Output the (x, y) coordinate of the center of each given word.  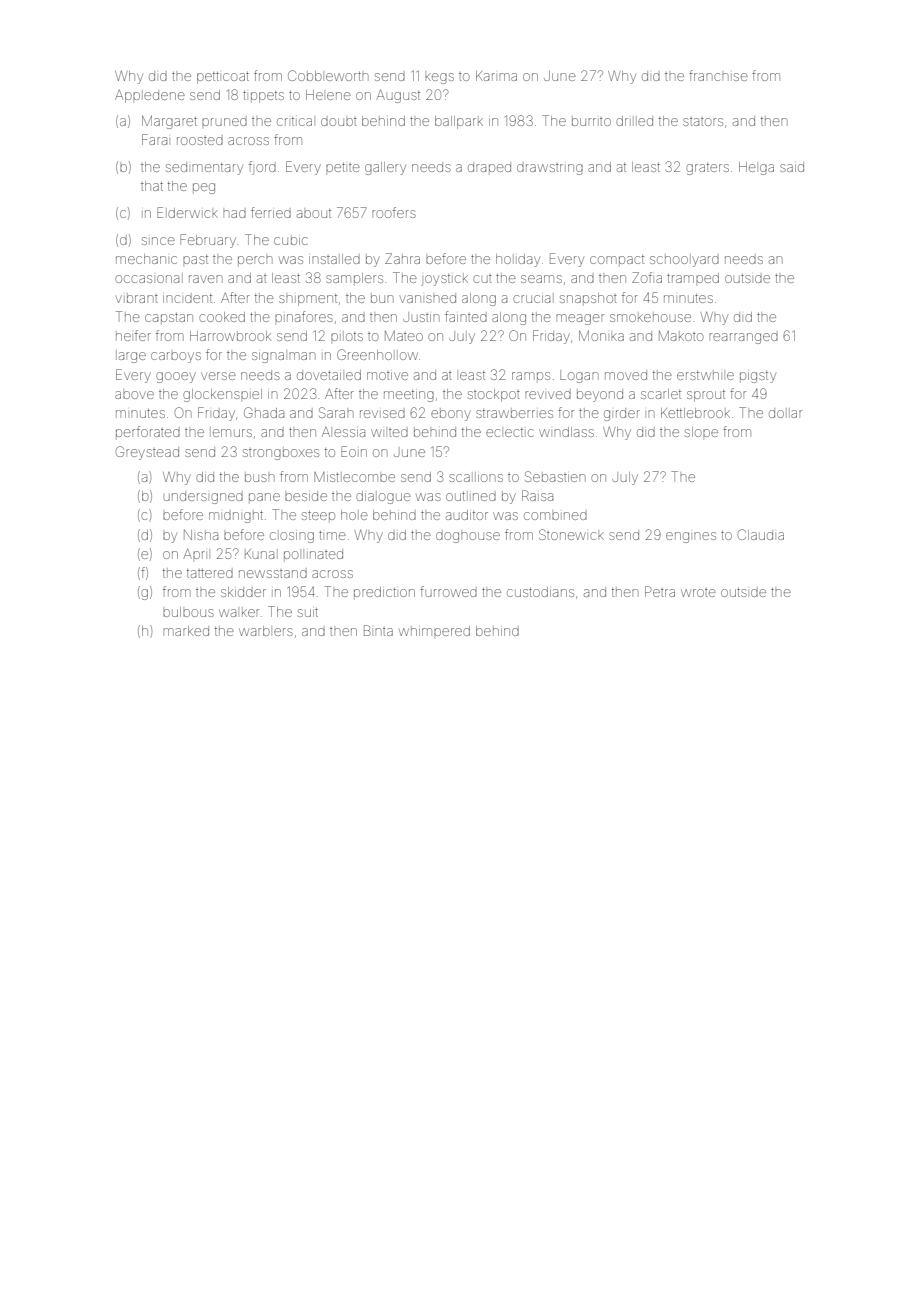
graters (707, 169)
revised (382, 414)
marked (186, 631)
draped (489, 167)
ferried (271, 212)
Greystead (147, 453)
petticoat (223, 78)
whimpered (434, 631)
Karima (496, 76)
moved (626, 375)
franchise (718, 75)
